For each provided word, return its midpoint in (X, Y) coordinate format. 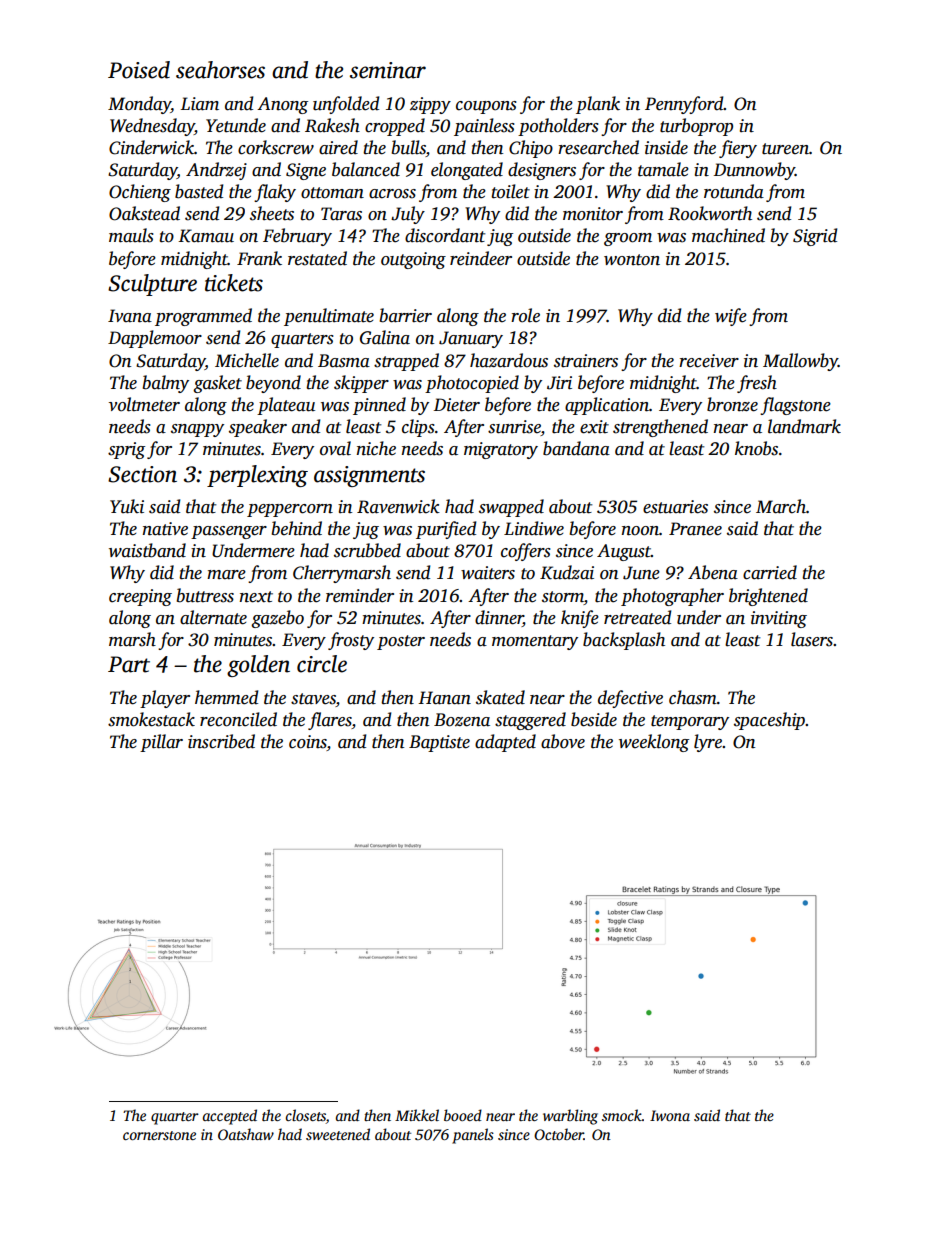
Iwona (670, 1115)
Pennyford (684, 105)
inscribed (221, 741)
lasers (812, 639)
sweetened (338, 1134)
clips (418, 428)
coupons (486, 107)
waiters (488, 573)
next (256, 597)
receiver (709, 361)
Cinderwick (151, 147)
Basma (344, 361)
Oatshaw (246, 1134)
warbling (570, 1117)
